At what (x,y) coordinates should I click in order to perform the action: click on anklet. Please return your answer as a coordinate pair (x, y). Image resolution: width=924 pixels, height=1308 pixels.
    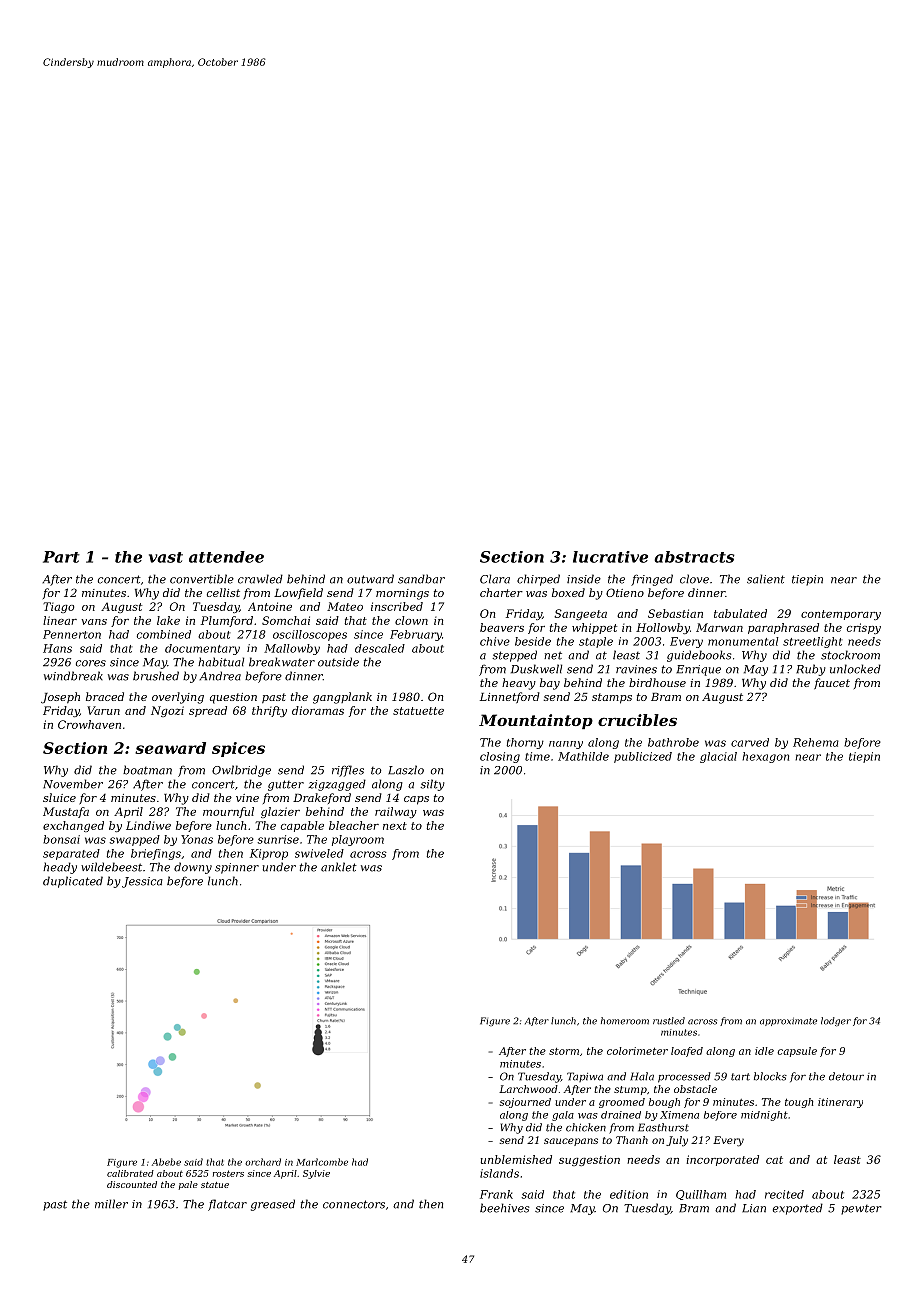
    Looking at the image, I should click on (339, 867).
